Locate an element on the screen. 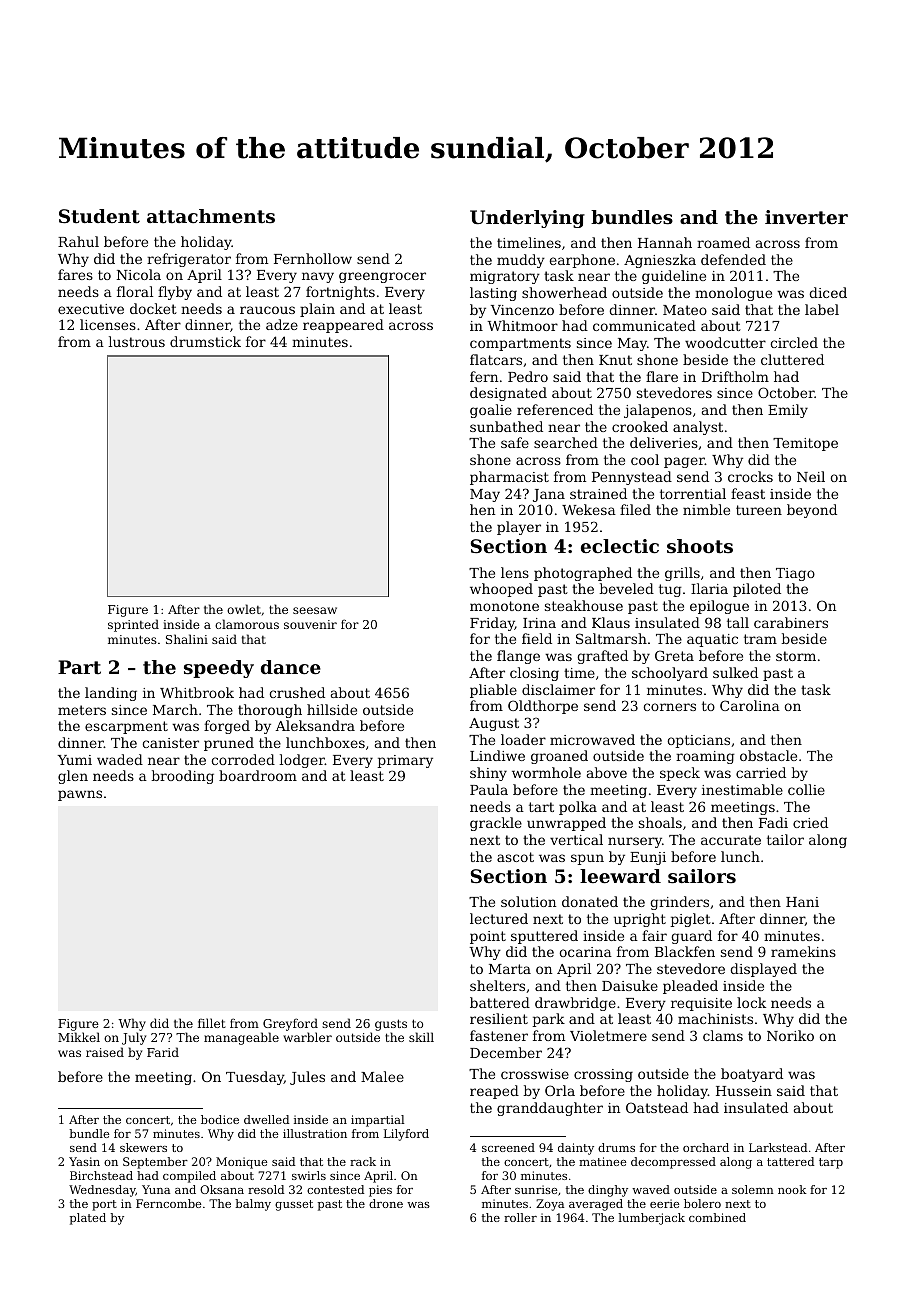 The image size is (908, 1316). Temitope is located at coordinates (805, 444).
